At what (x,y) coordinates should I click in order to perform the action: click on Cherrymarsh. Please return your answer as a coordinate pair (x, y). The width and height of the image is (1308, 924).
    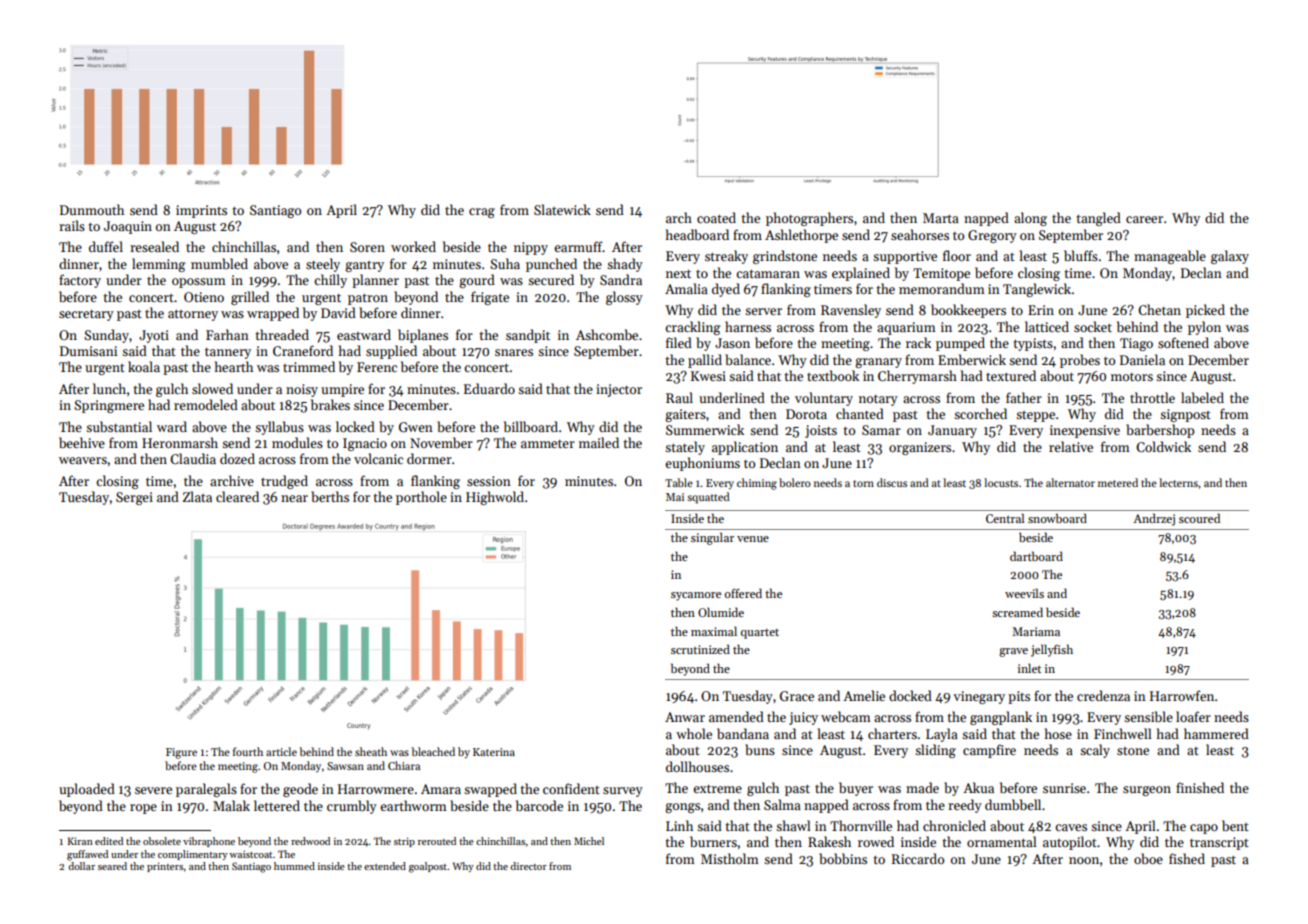
    Looking at the image, I should click on (917, 377).
